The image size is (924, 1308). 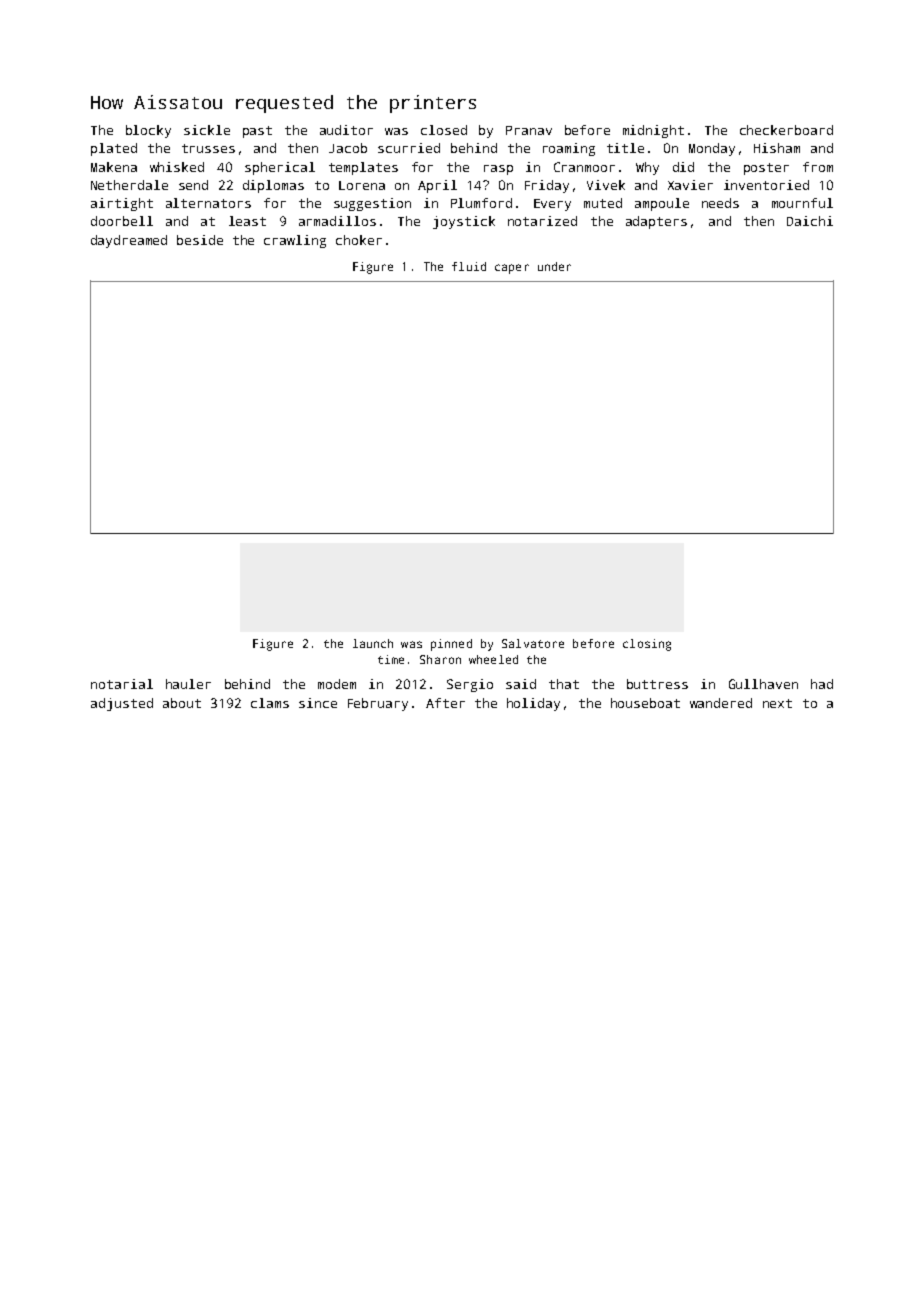 What do you see at coordinates (469, 266) in the document?
I see `fluid` at bounding box center [469, 266].
